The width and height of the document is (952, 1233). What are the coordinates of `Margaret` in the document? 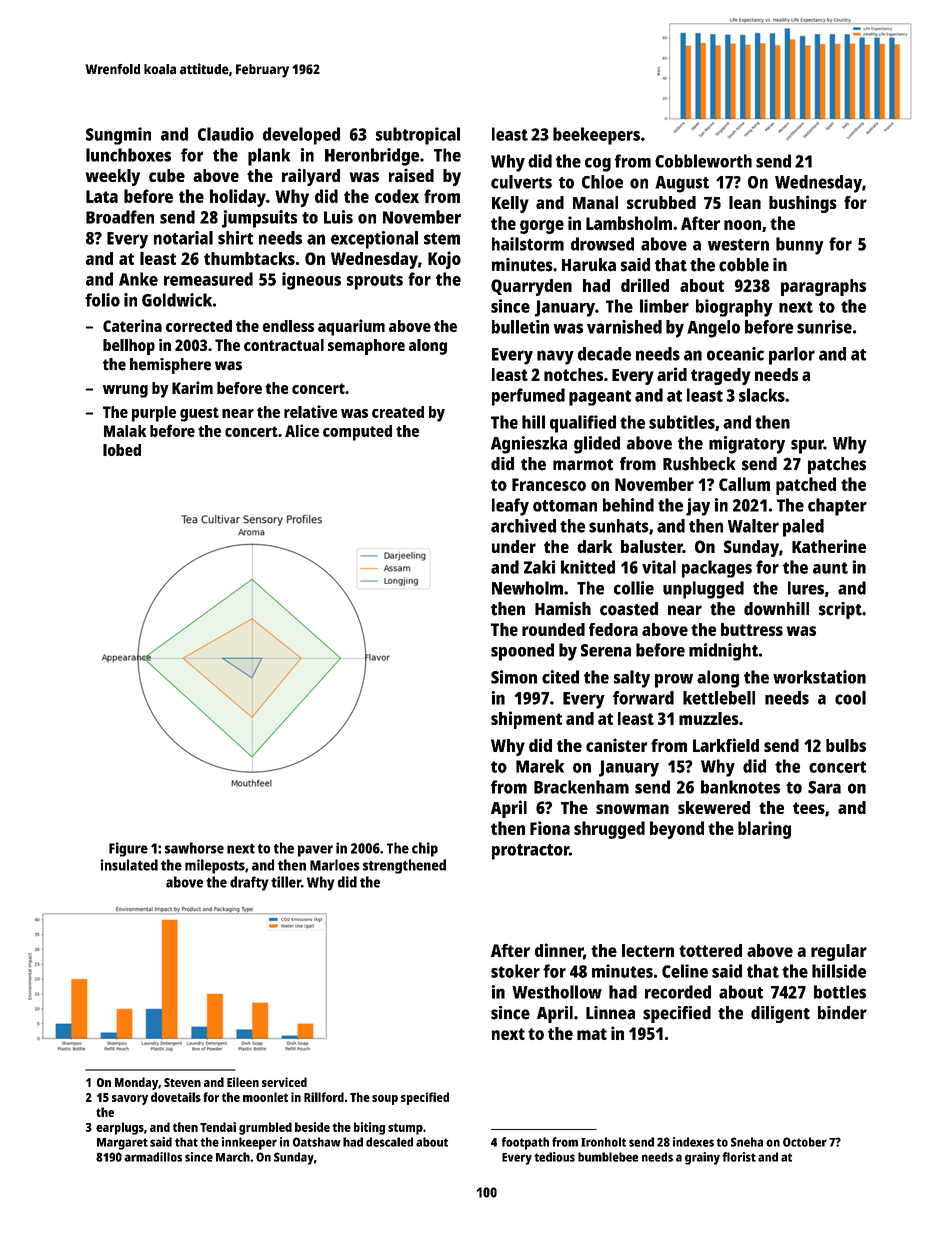 It's located at (122, 1144).
